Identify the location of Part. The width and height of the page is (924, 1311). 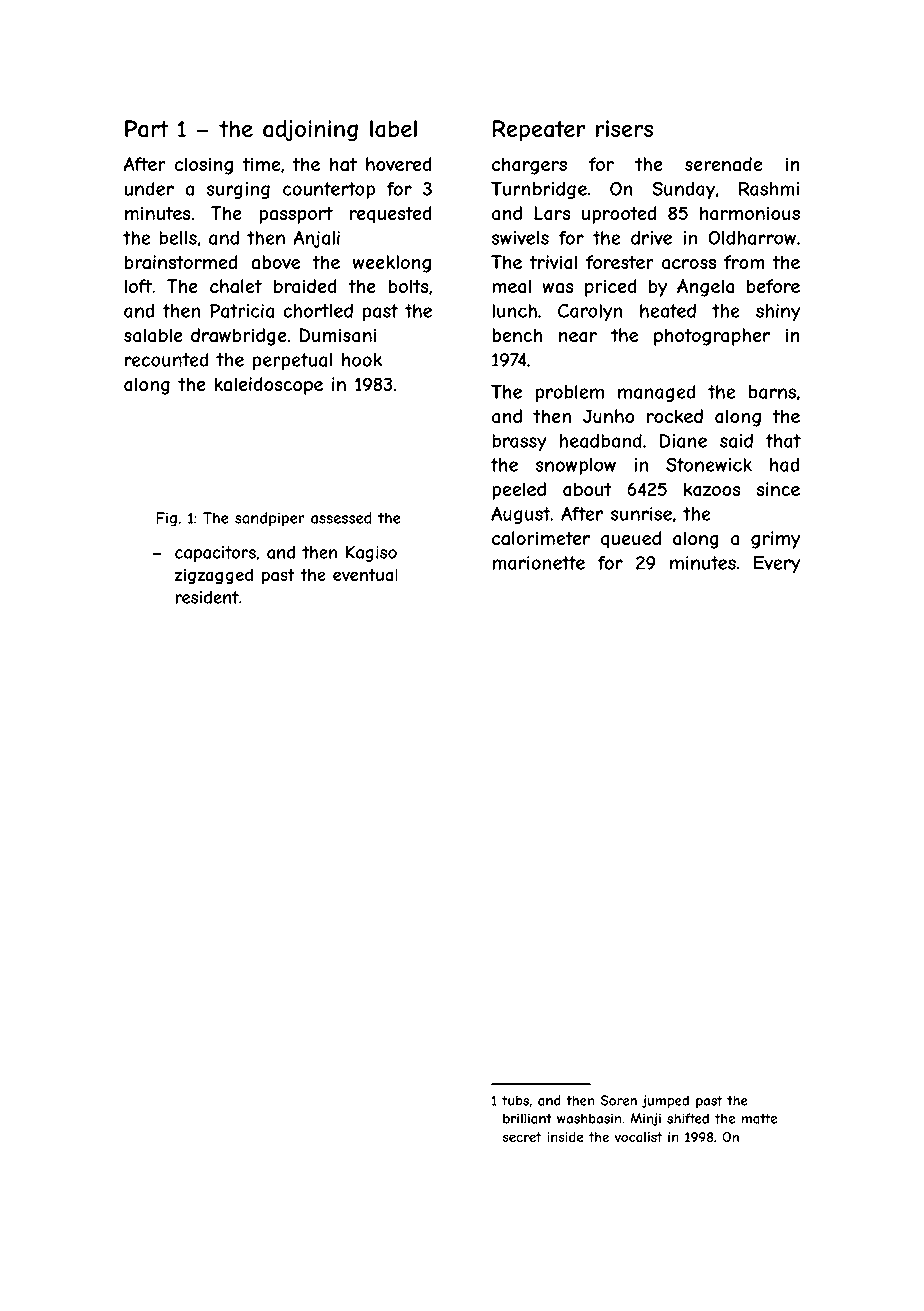
(146, 129).
